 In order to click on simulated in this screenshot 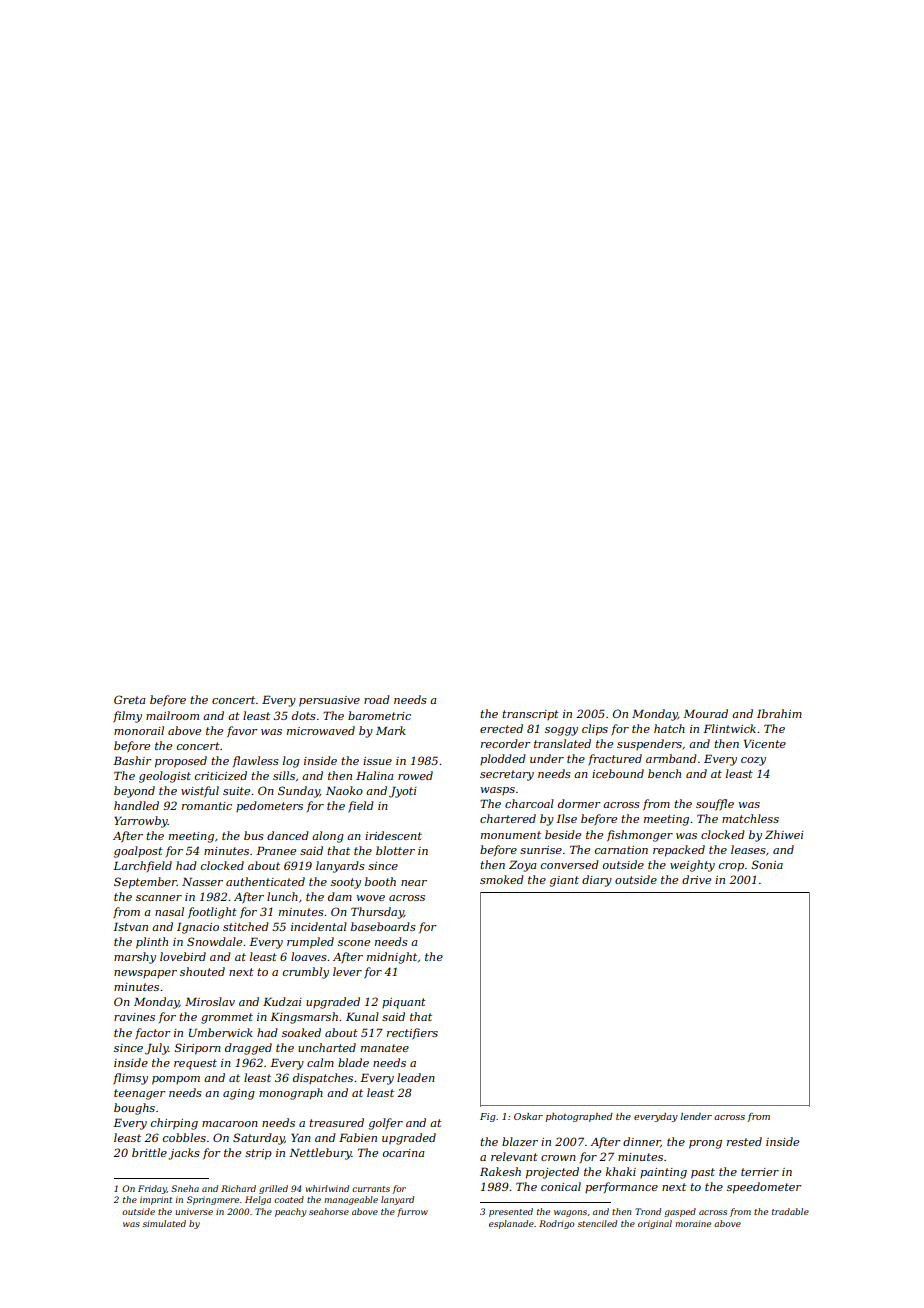, I will do `click(164, 1223)`.
